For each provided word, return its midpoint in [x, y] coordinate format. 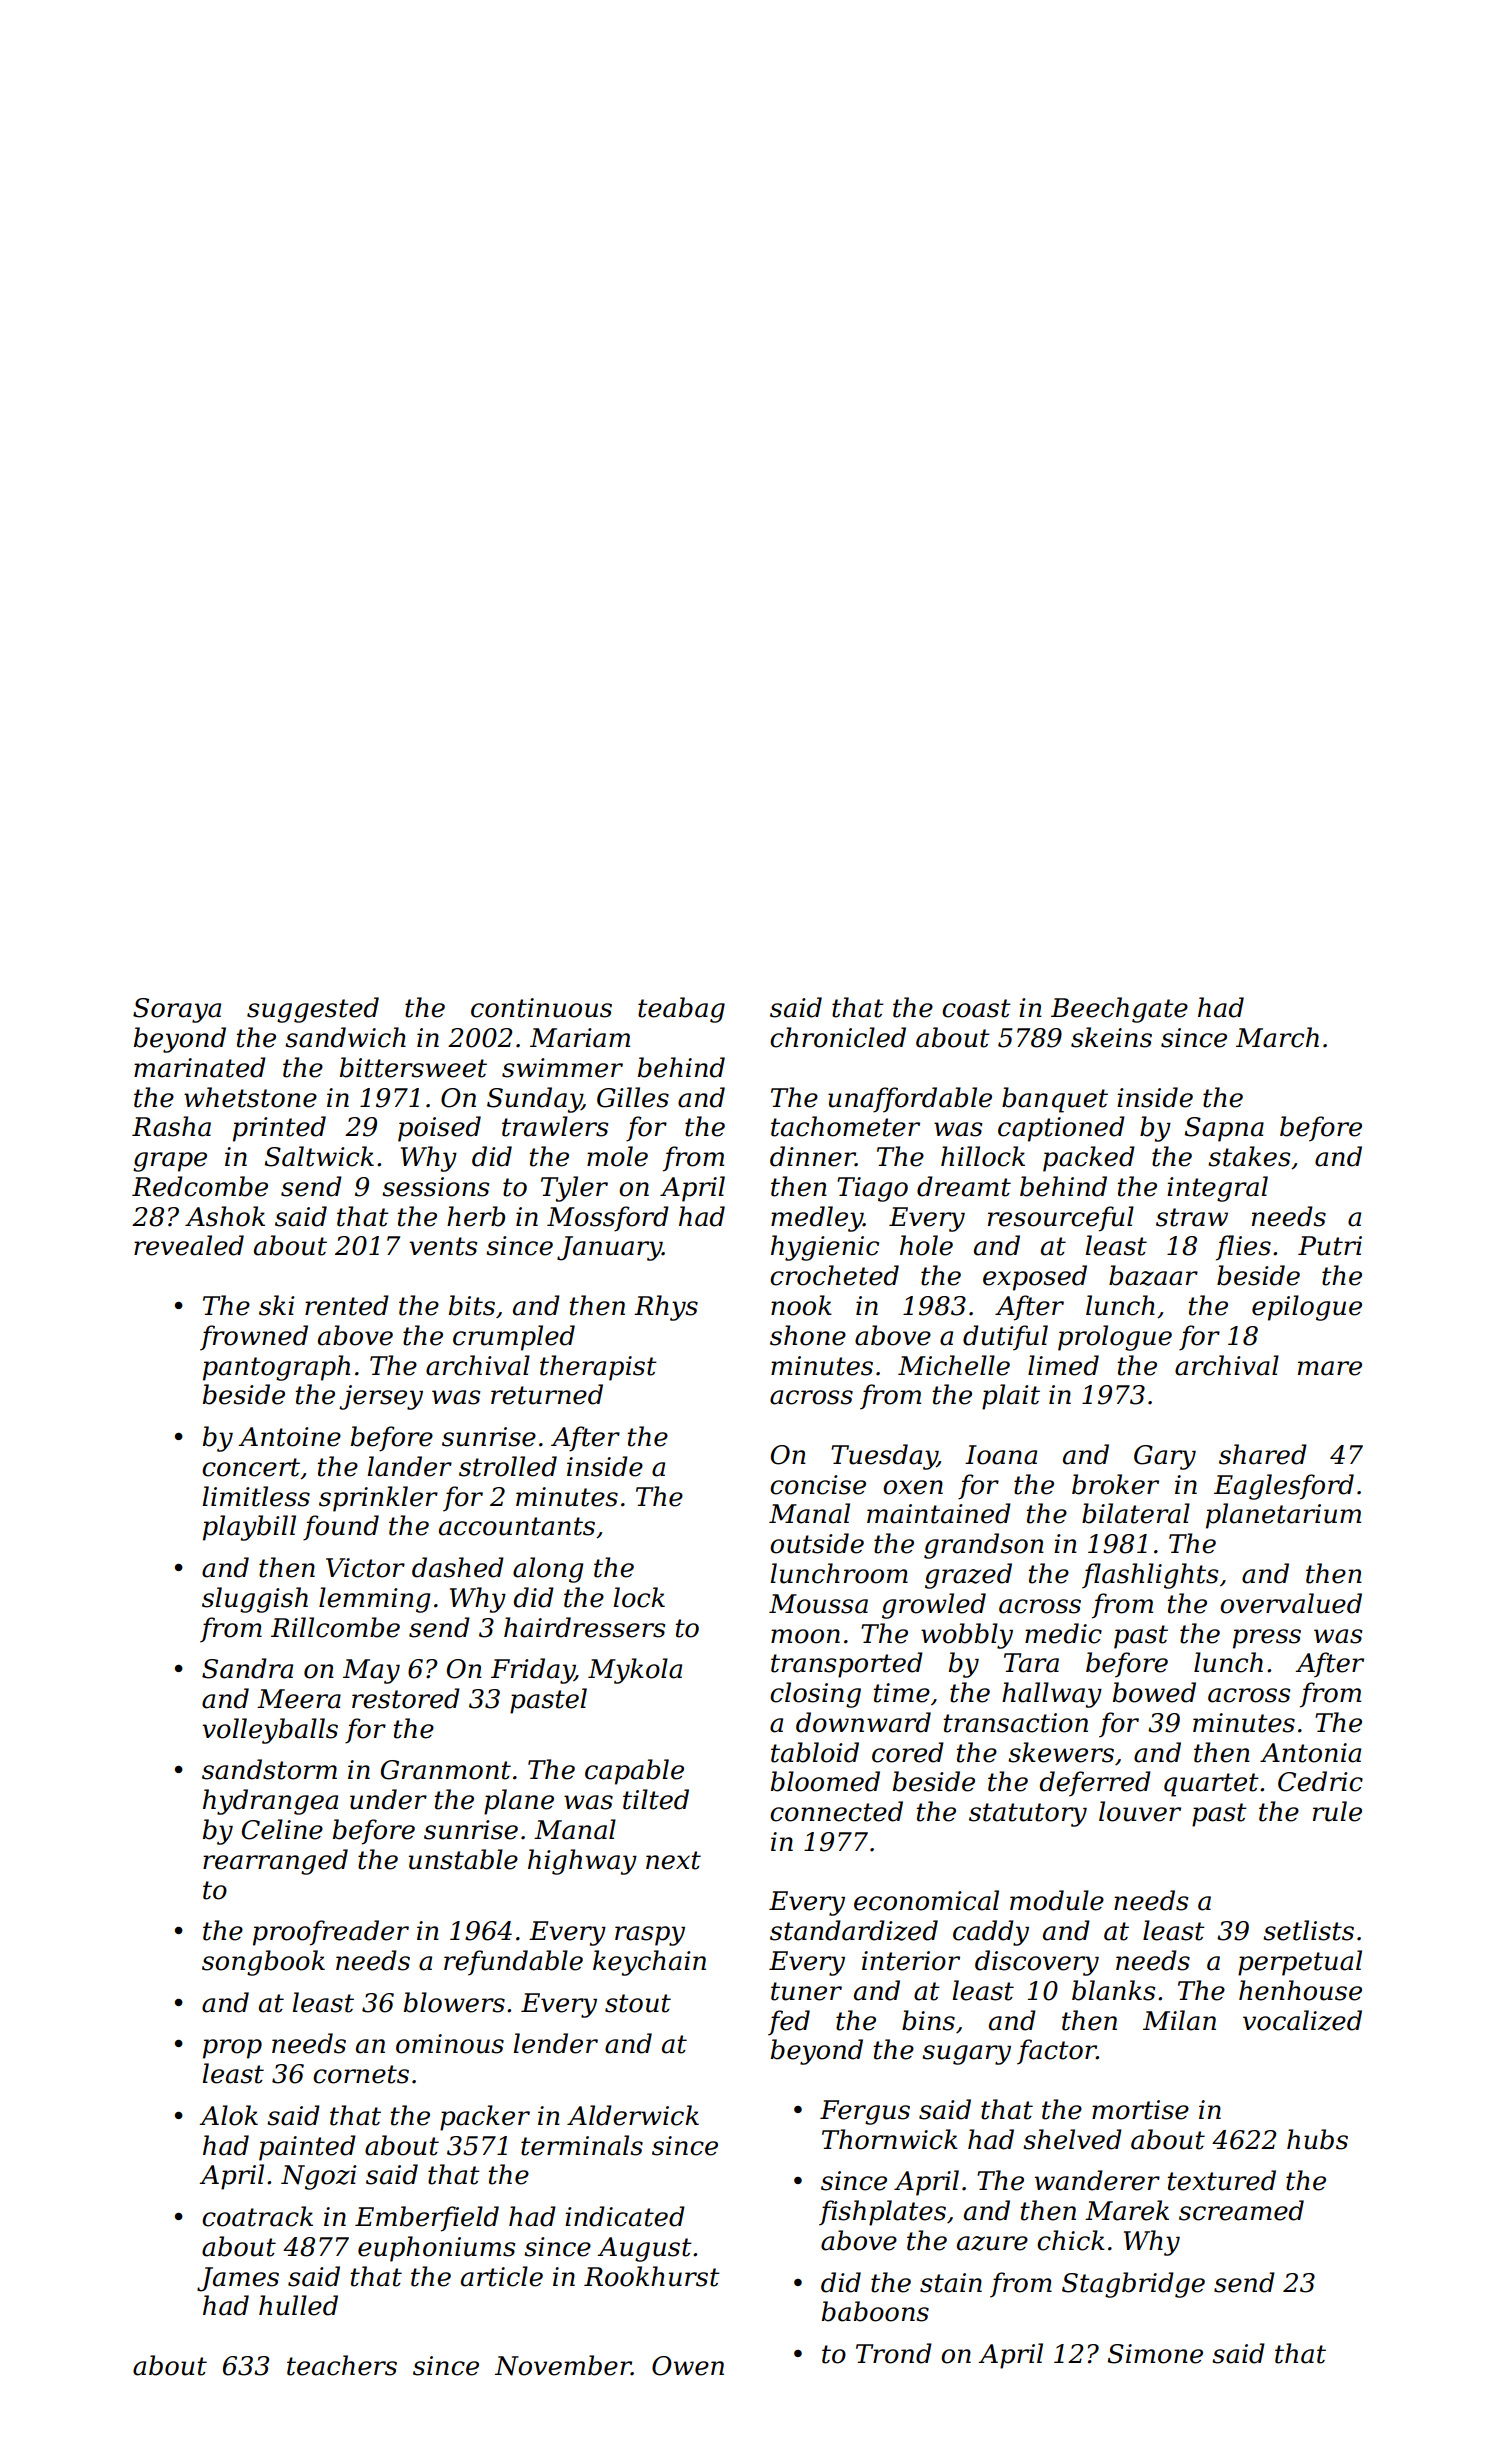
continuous [541, 1008]
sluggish [255, 1600]
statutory [1028, 1815]
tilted [656, 1799]
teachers [342, 2365]
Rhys [666, 1308]
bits [472, 1305]
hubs [1317, 2139]
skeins [1111, 1037]
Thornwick [890, 2139]
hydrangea [270, 1802]
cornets [361, 2074]
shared [1263, 1454]
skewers [1061, 1752]
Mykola [635, 1671]
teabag [681, 1010]
